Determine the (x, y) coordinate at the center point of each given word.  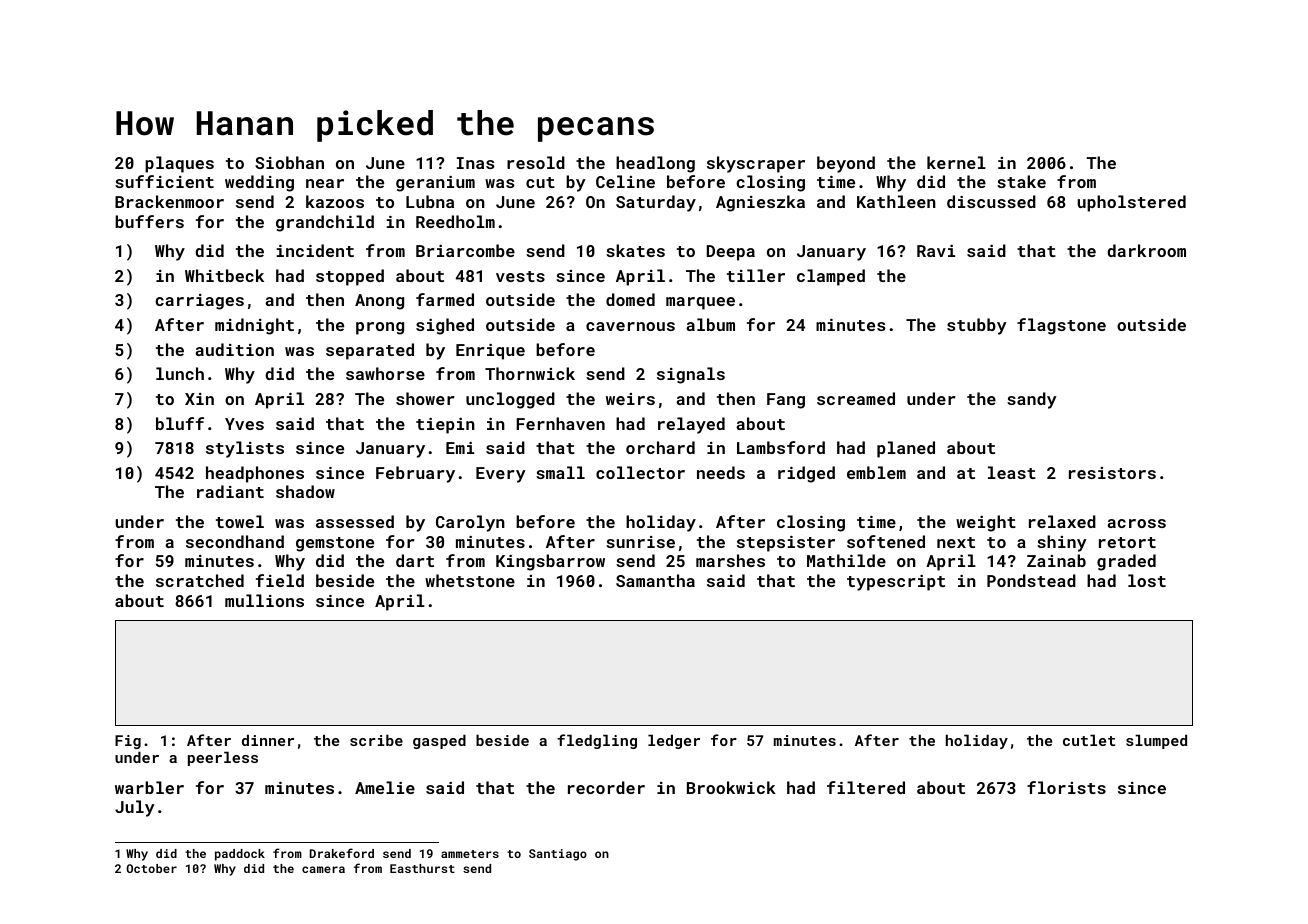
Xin (199, 399)
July (135, 808)
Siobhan (289, 162)
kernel (956, 162)
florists (1066, 787)
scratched (200, 580)
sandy (1032, 400)
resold (536, 162)
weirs (630, 399)
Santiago (558, 855)
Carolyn (470, 523)
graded (1126, 562)
